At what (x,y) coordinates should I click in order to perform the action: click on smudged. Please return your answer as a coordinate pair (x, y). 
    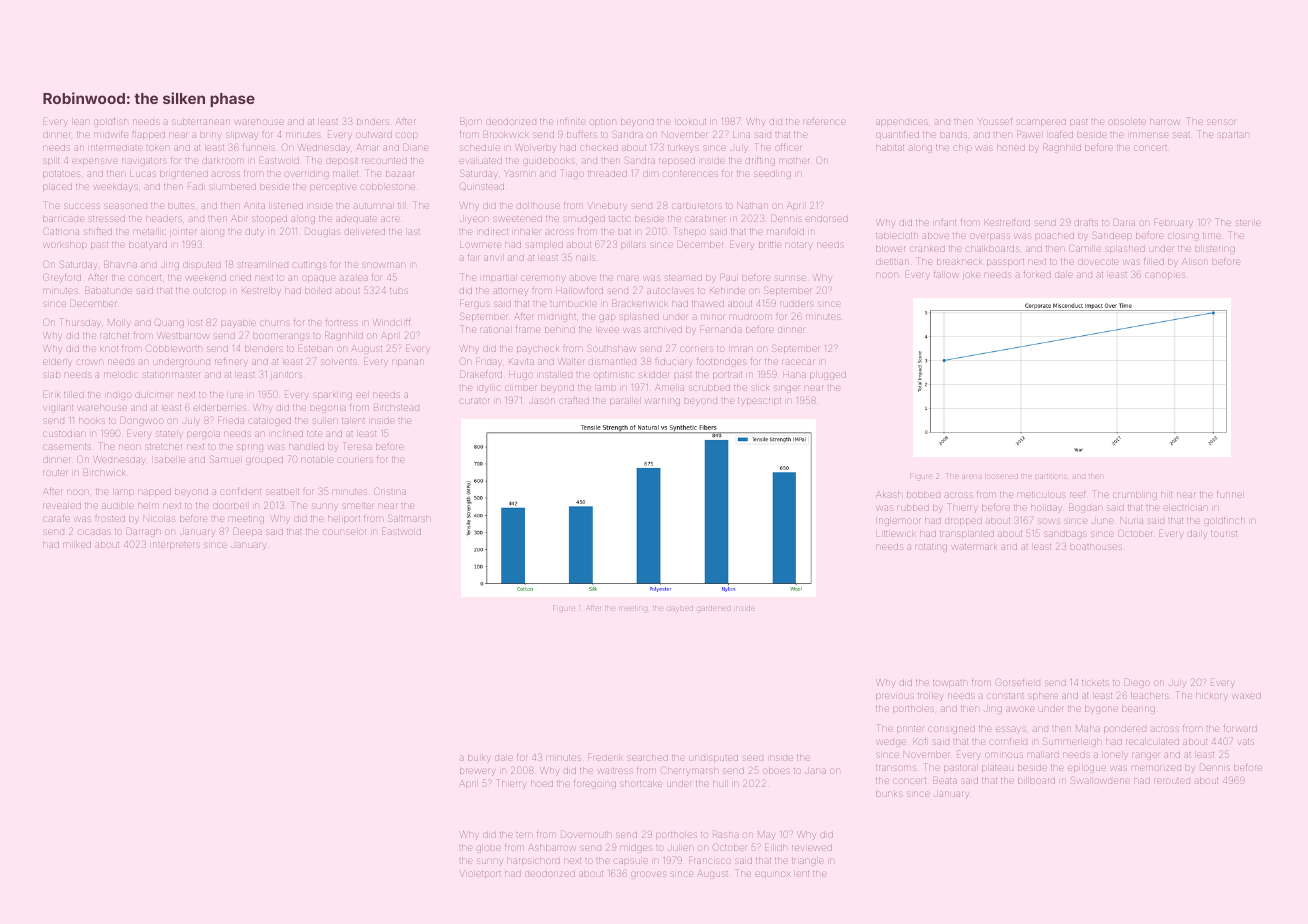
    Looking at the image, I should click on (585, 220).
